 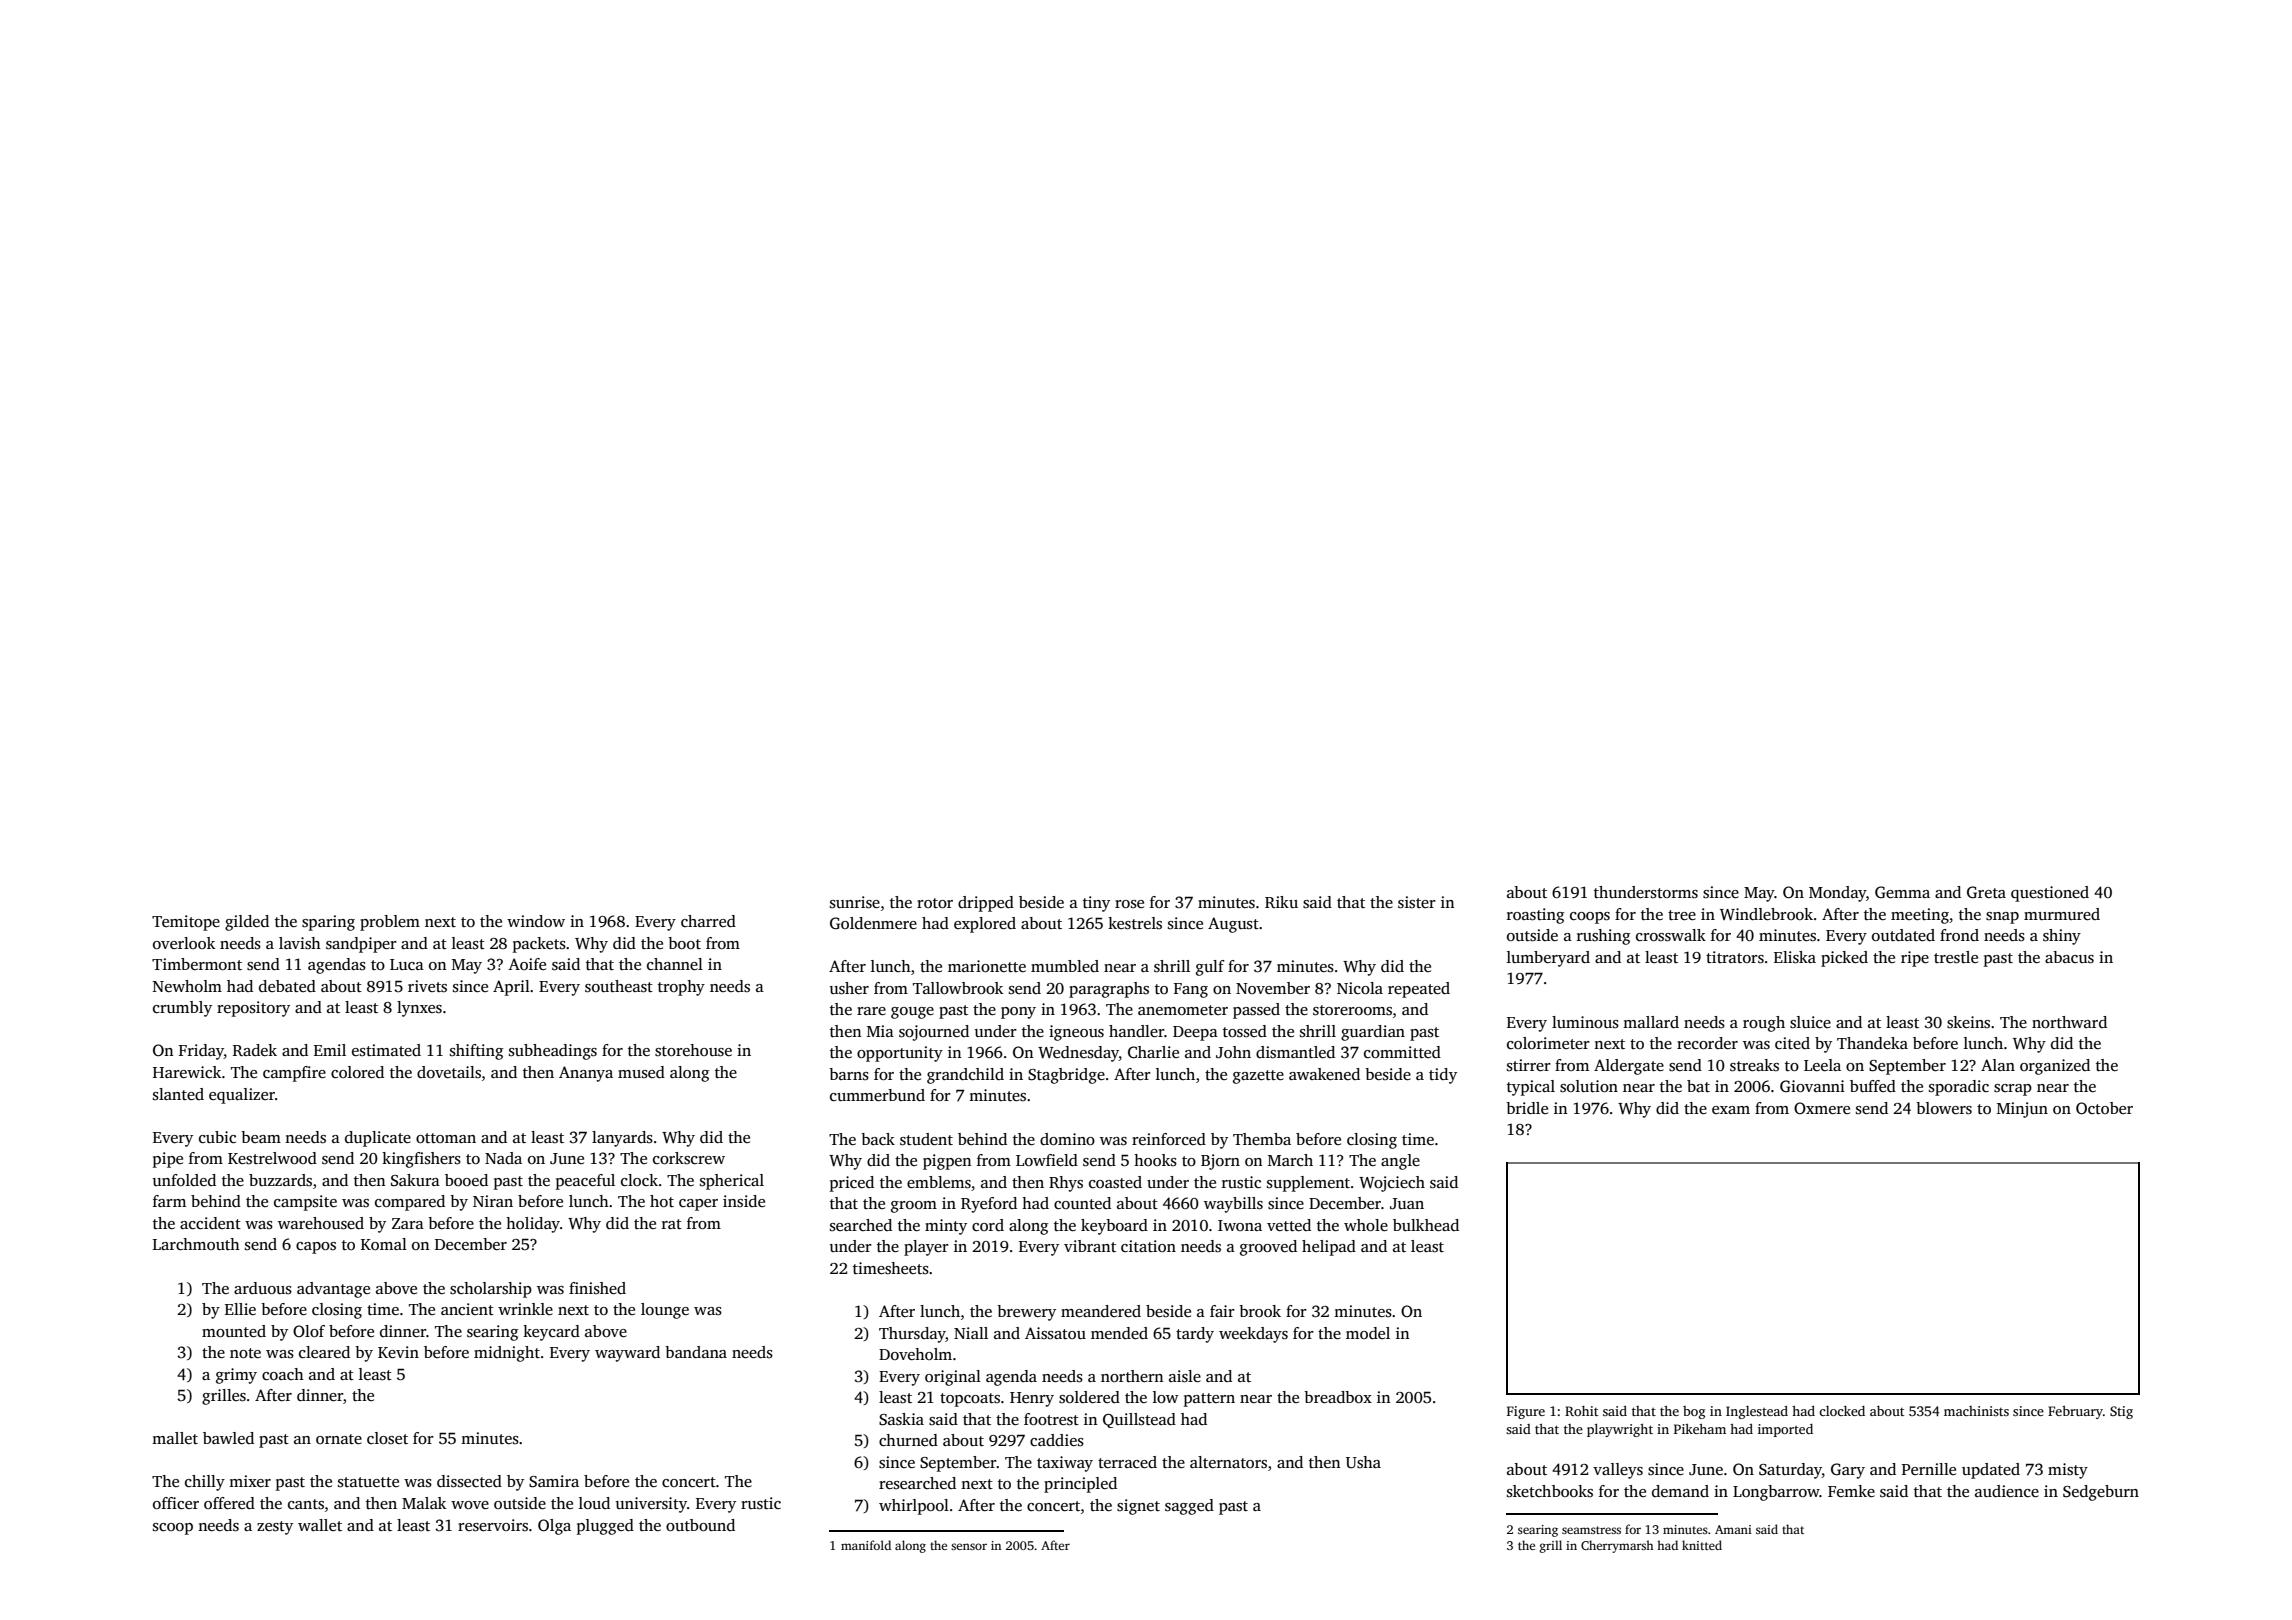 I want to click on Monday, so click(x=1837, y=894).
